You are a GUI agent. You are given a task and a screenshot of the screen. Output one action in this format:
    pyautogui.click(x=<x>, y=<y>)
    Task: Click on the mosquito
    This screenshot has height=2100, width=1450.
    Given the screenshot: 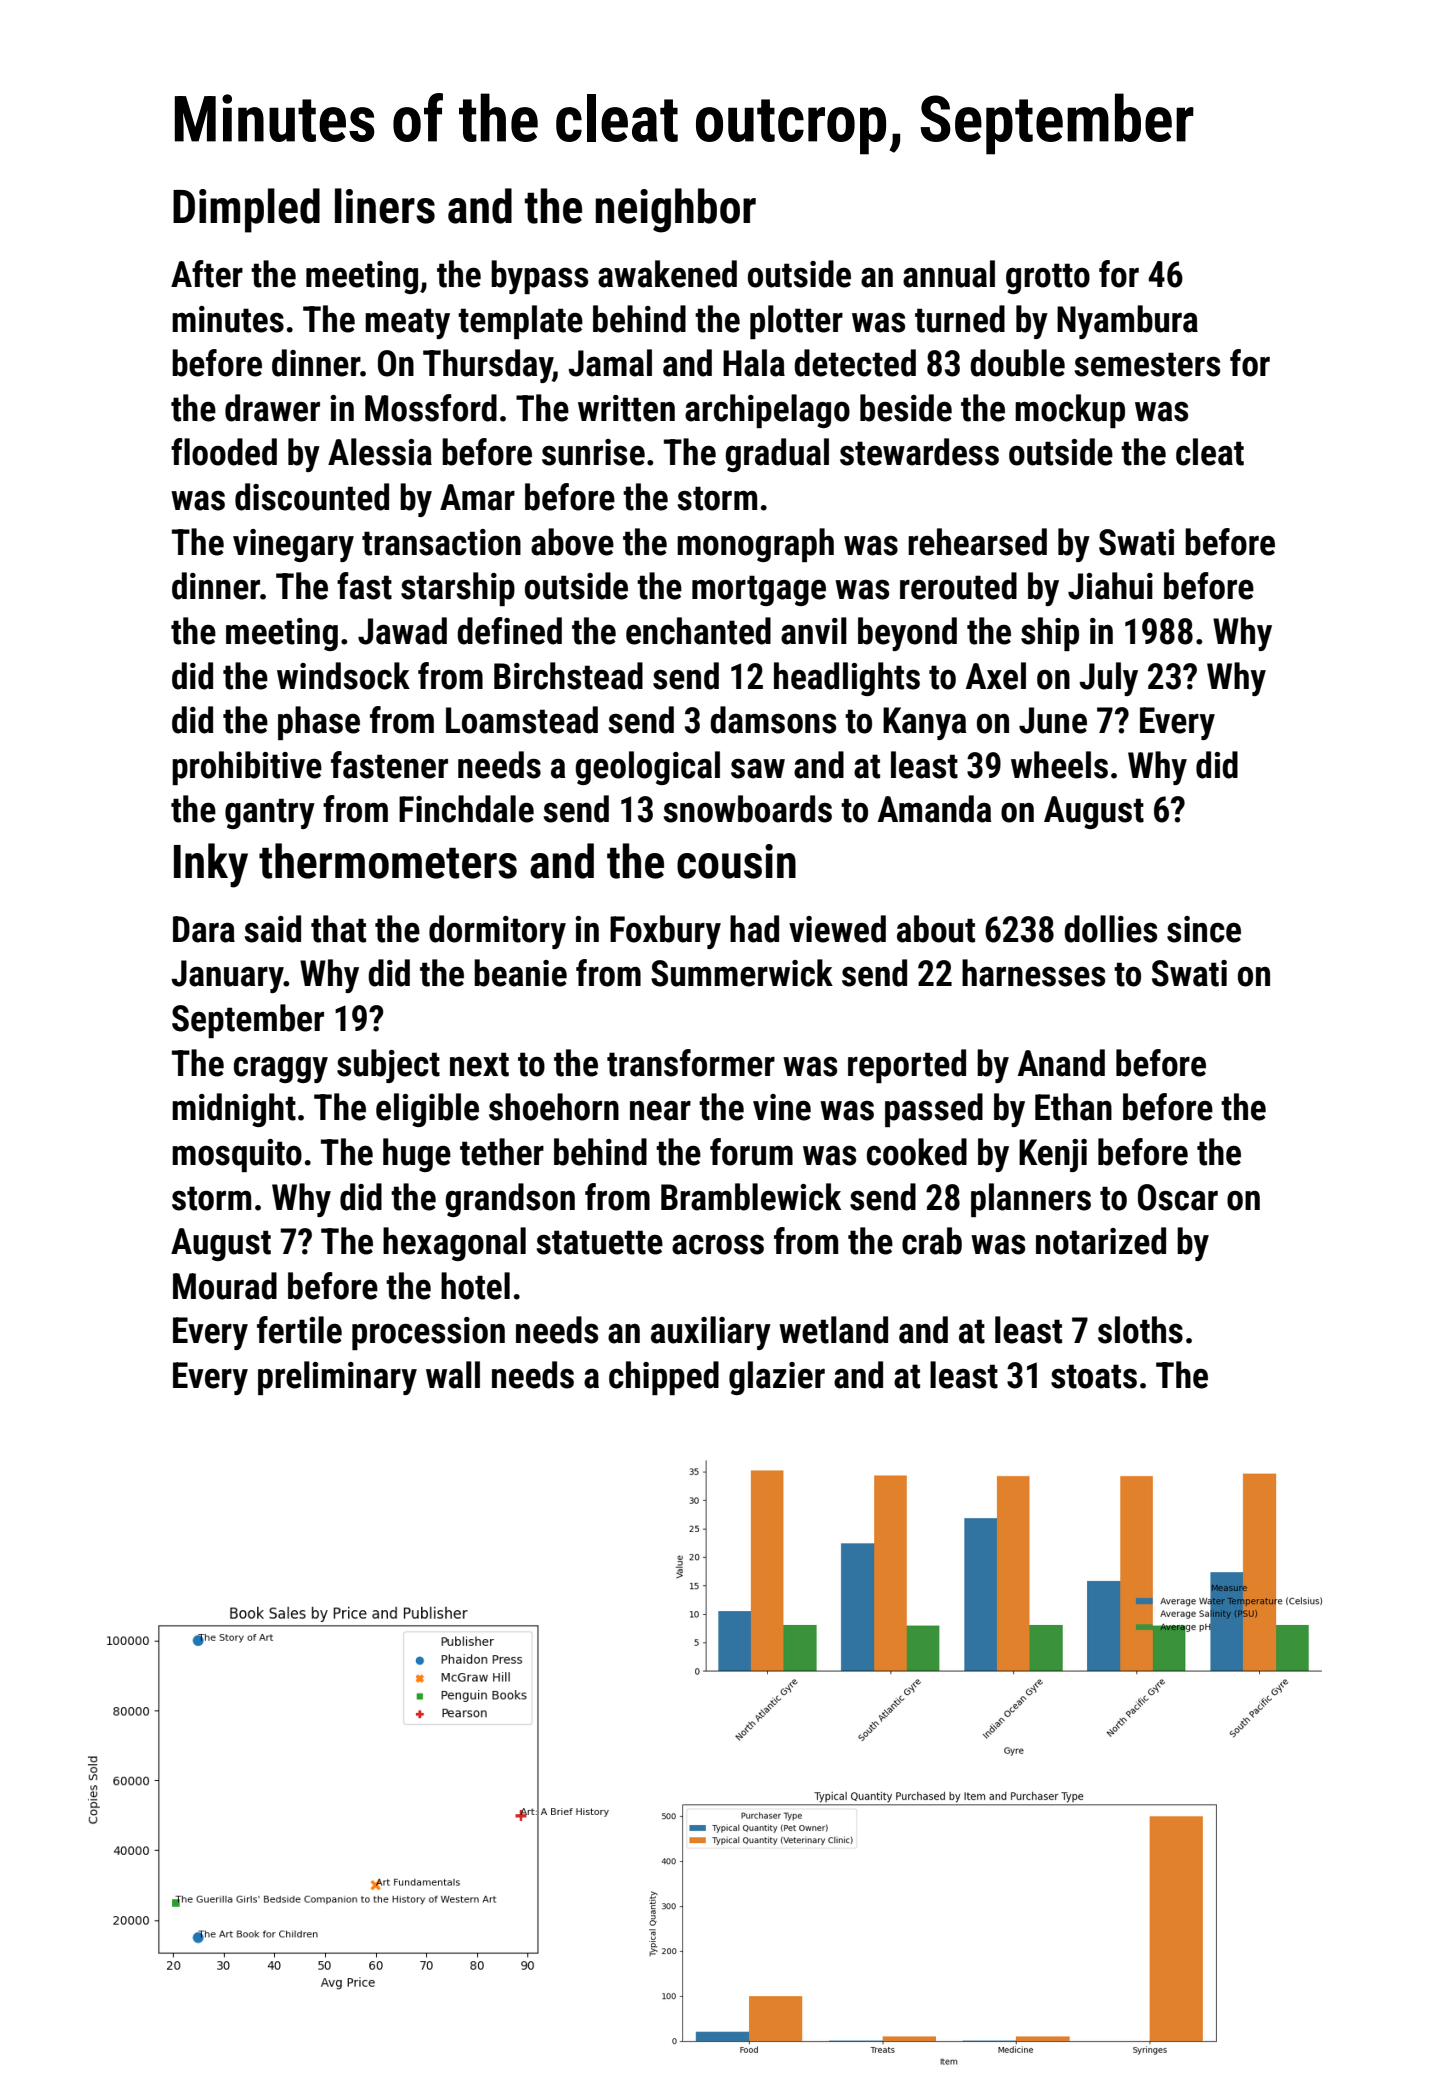 What is the action you would take?
    pyautogui.click(x=237, y=1155)
